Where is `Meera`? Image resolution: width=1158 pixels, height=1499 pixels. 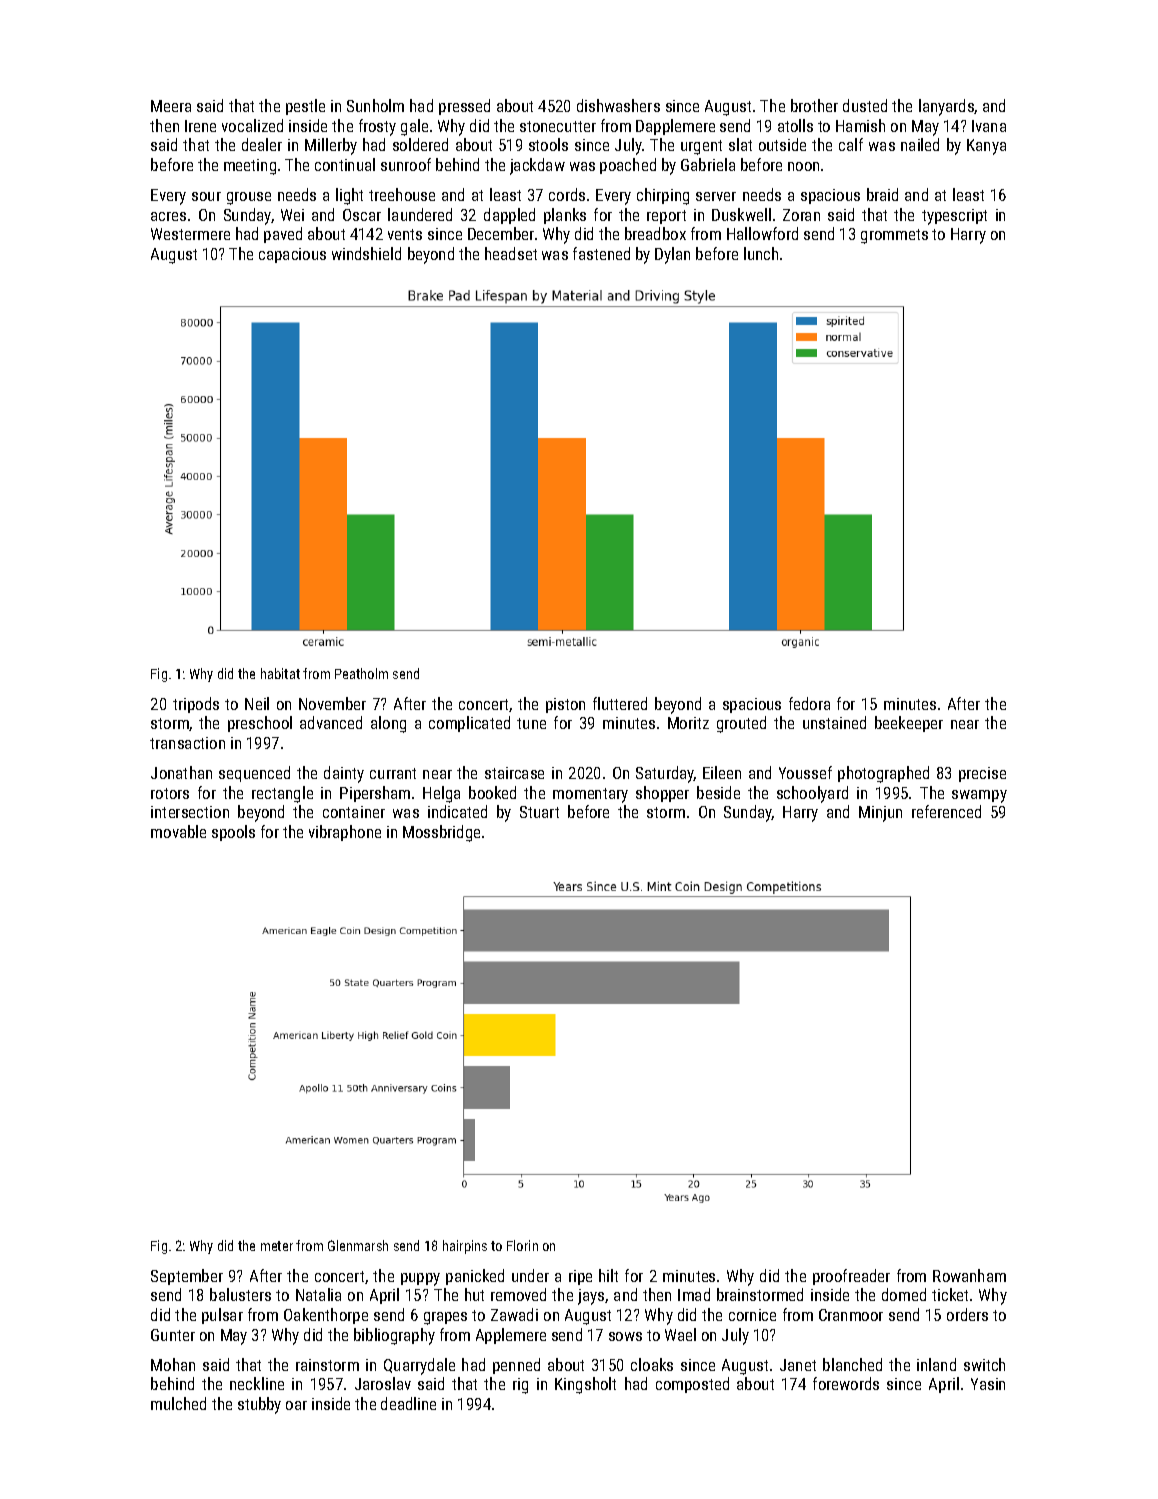
Meera is located at coordinates (171, 106).
